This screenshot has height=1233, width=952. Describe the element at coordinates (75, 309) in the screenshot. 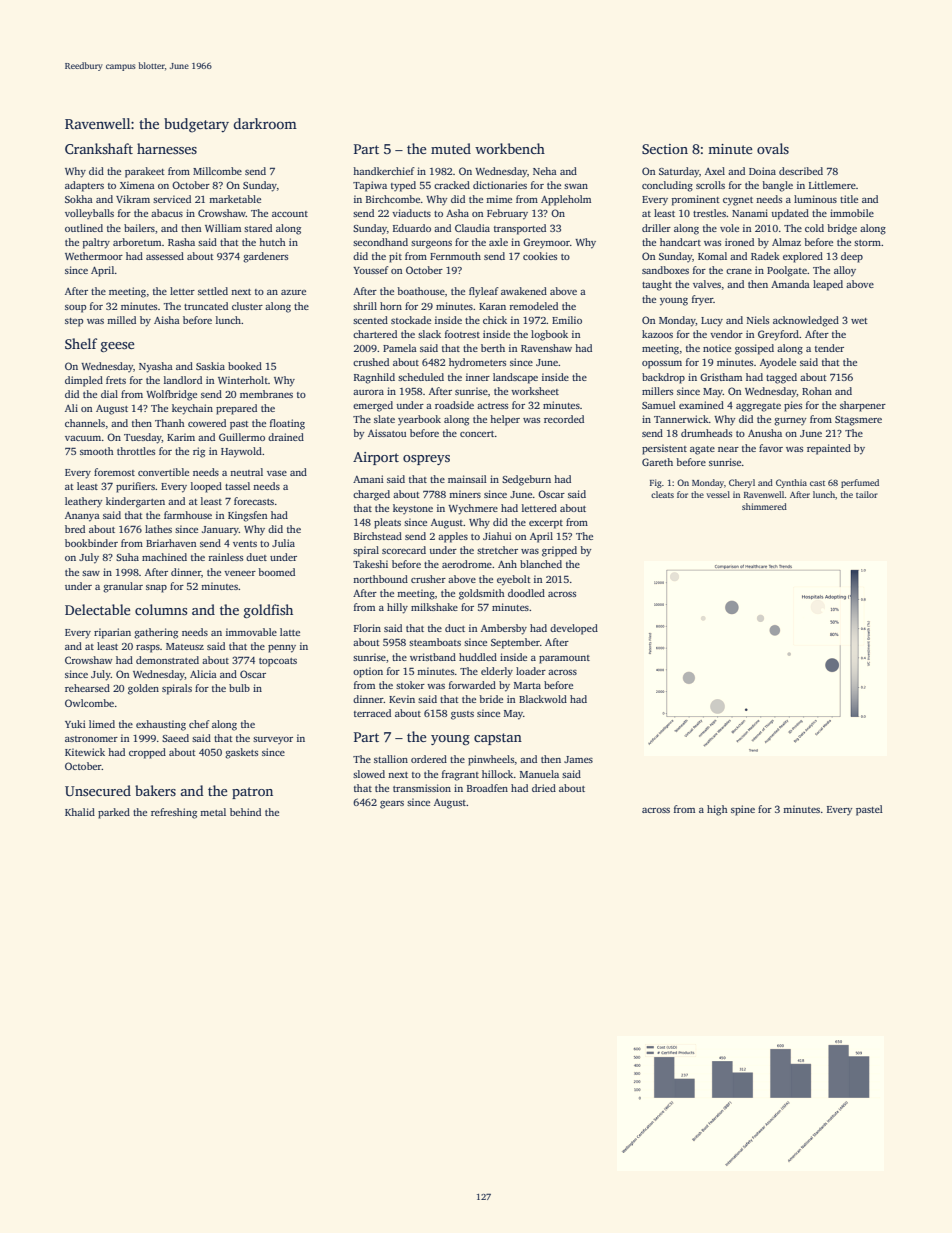

I see `soup` at that location.
